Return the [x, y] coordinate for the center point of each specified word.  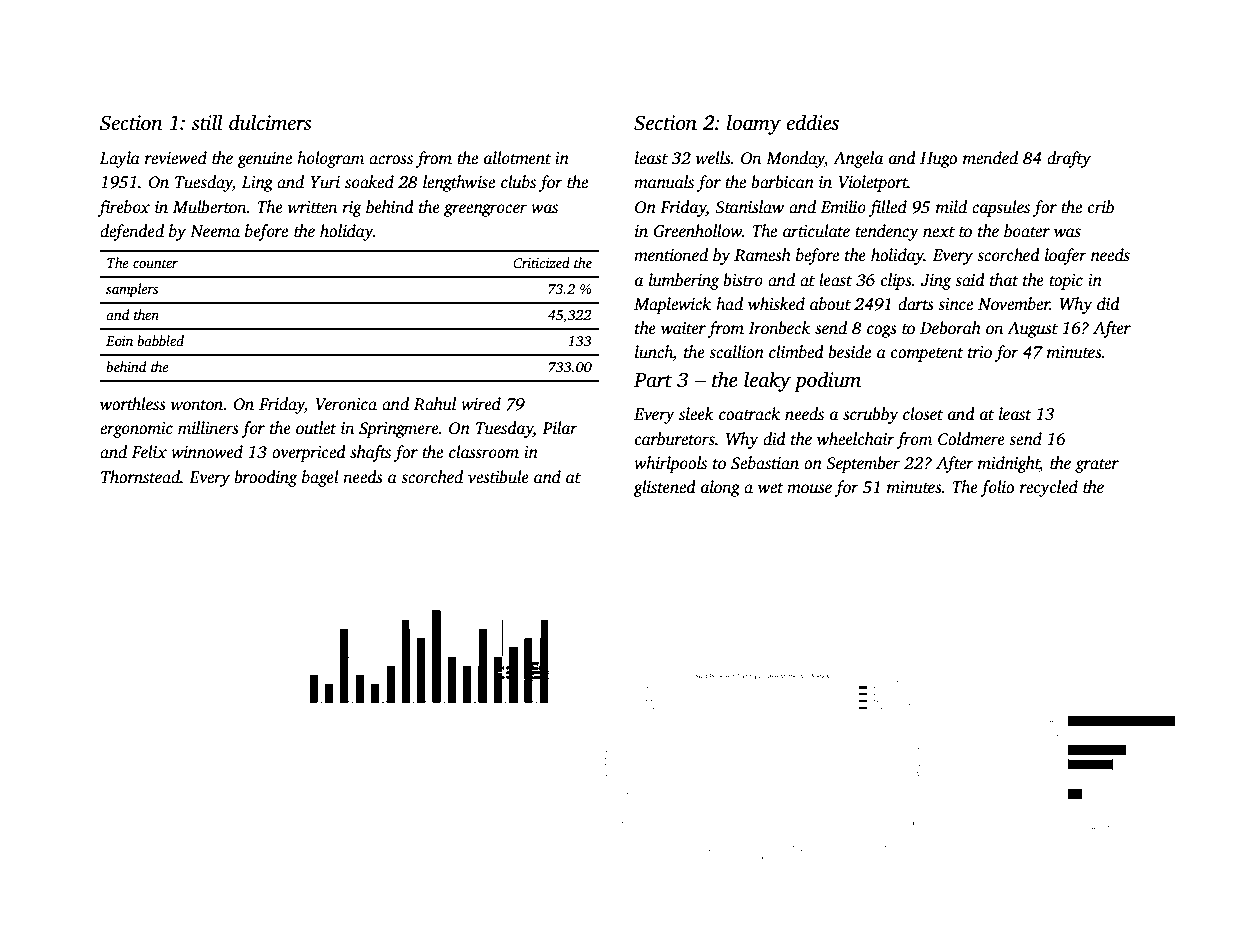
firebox [124, 208]
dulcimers [270, 122]
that [1004, 280]
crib [1101, 207]
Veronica [346, 404]
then [146, 314]
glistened [664, 488]
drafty [1069, 159]
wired [481, 404]
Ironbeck [779, 328]
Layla [120, 159]
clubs [518, 182]
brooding [265, 478]
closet [923, 414]
